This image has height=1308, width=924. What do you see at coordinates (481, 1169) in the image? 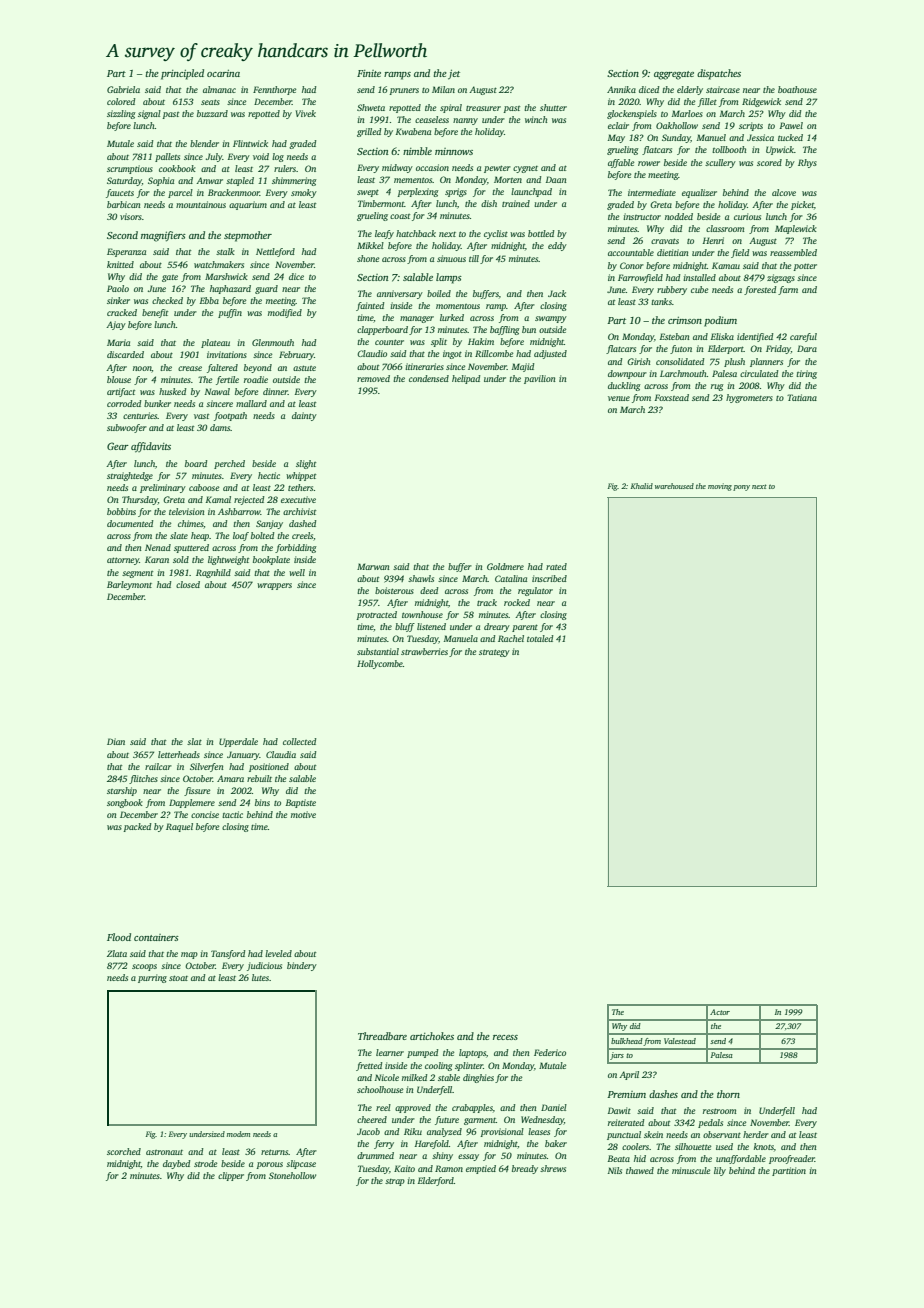
I see `emptied` at bounding box center [481, 1169].
